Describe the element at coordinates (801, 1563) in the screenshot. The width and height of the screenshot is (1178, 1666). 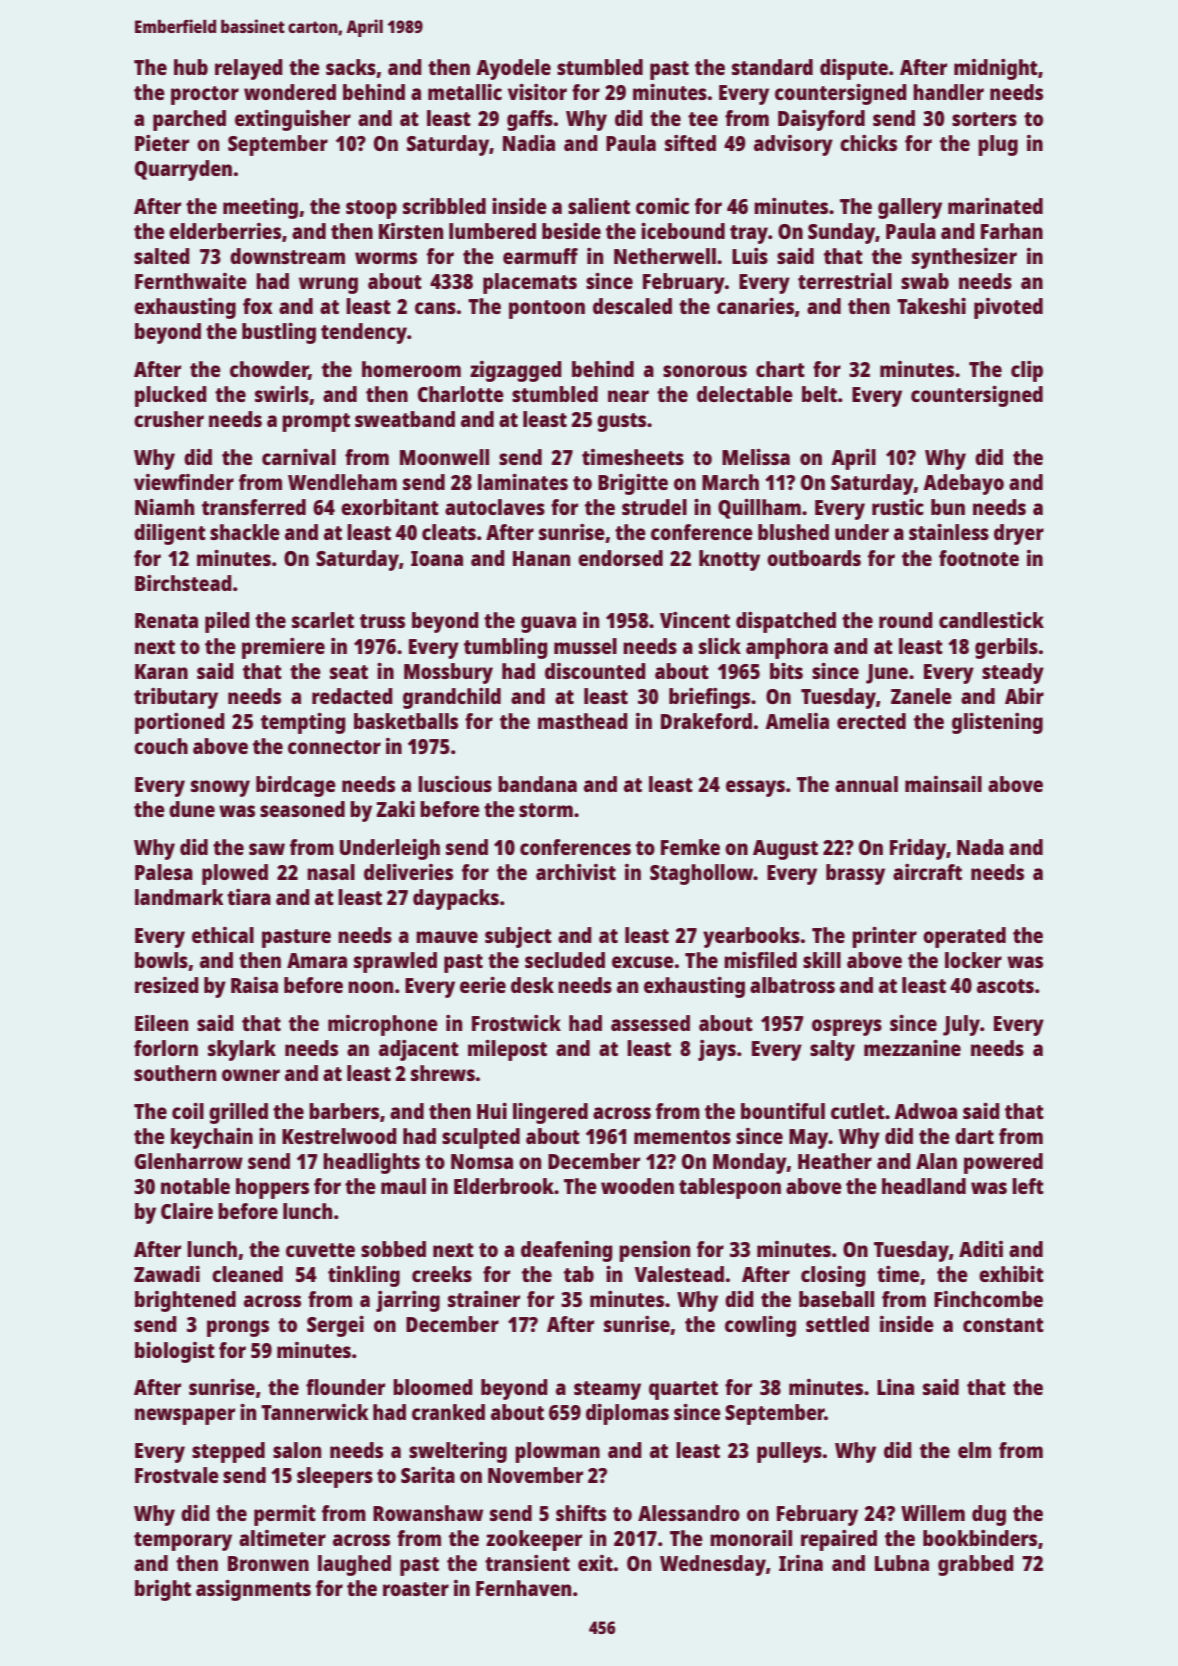
I see `Irina` at that location.
